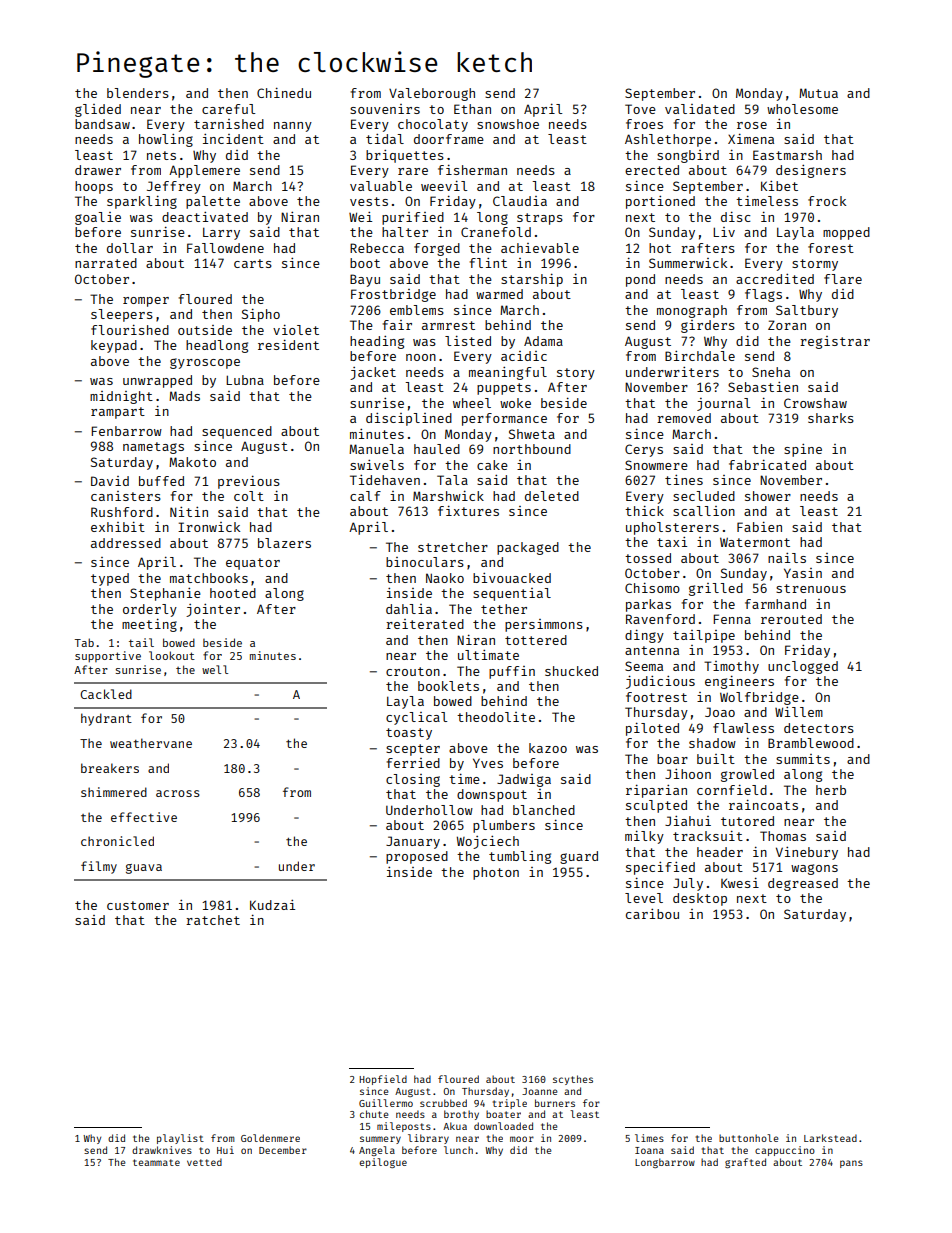  Describe the element at coordinates (106, 719) in the page. I see `hydrant` at that location.
